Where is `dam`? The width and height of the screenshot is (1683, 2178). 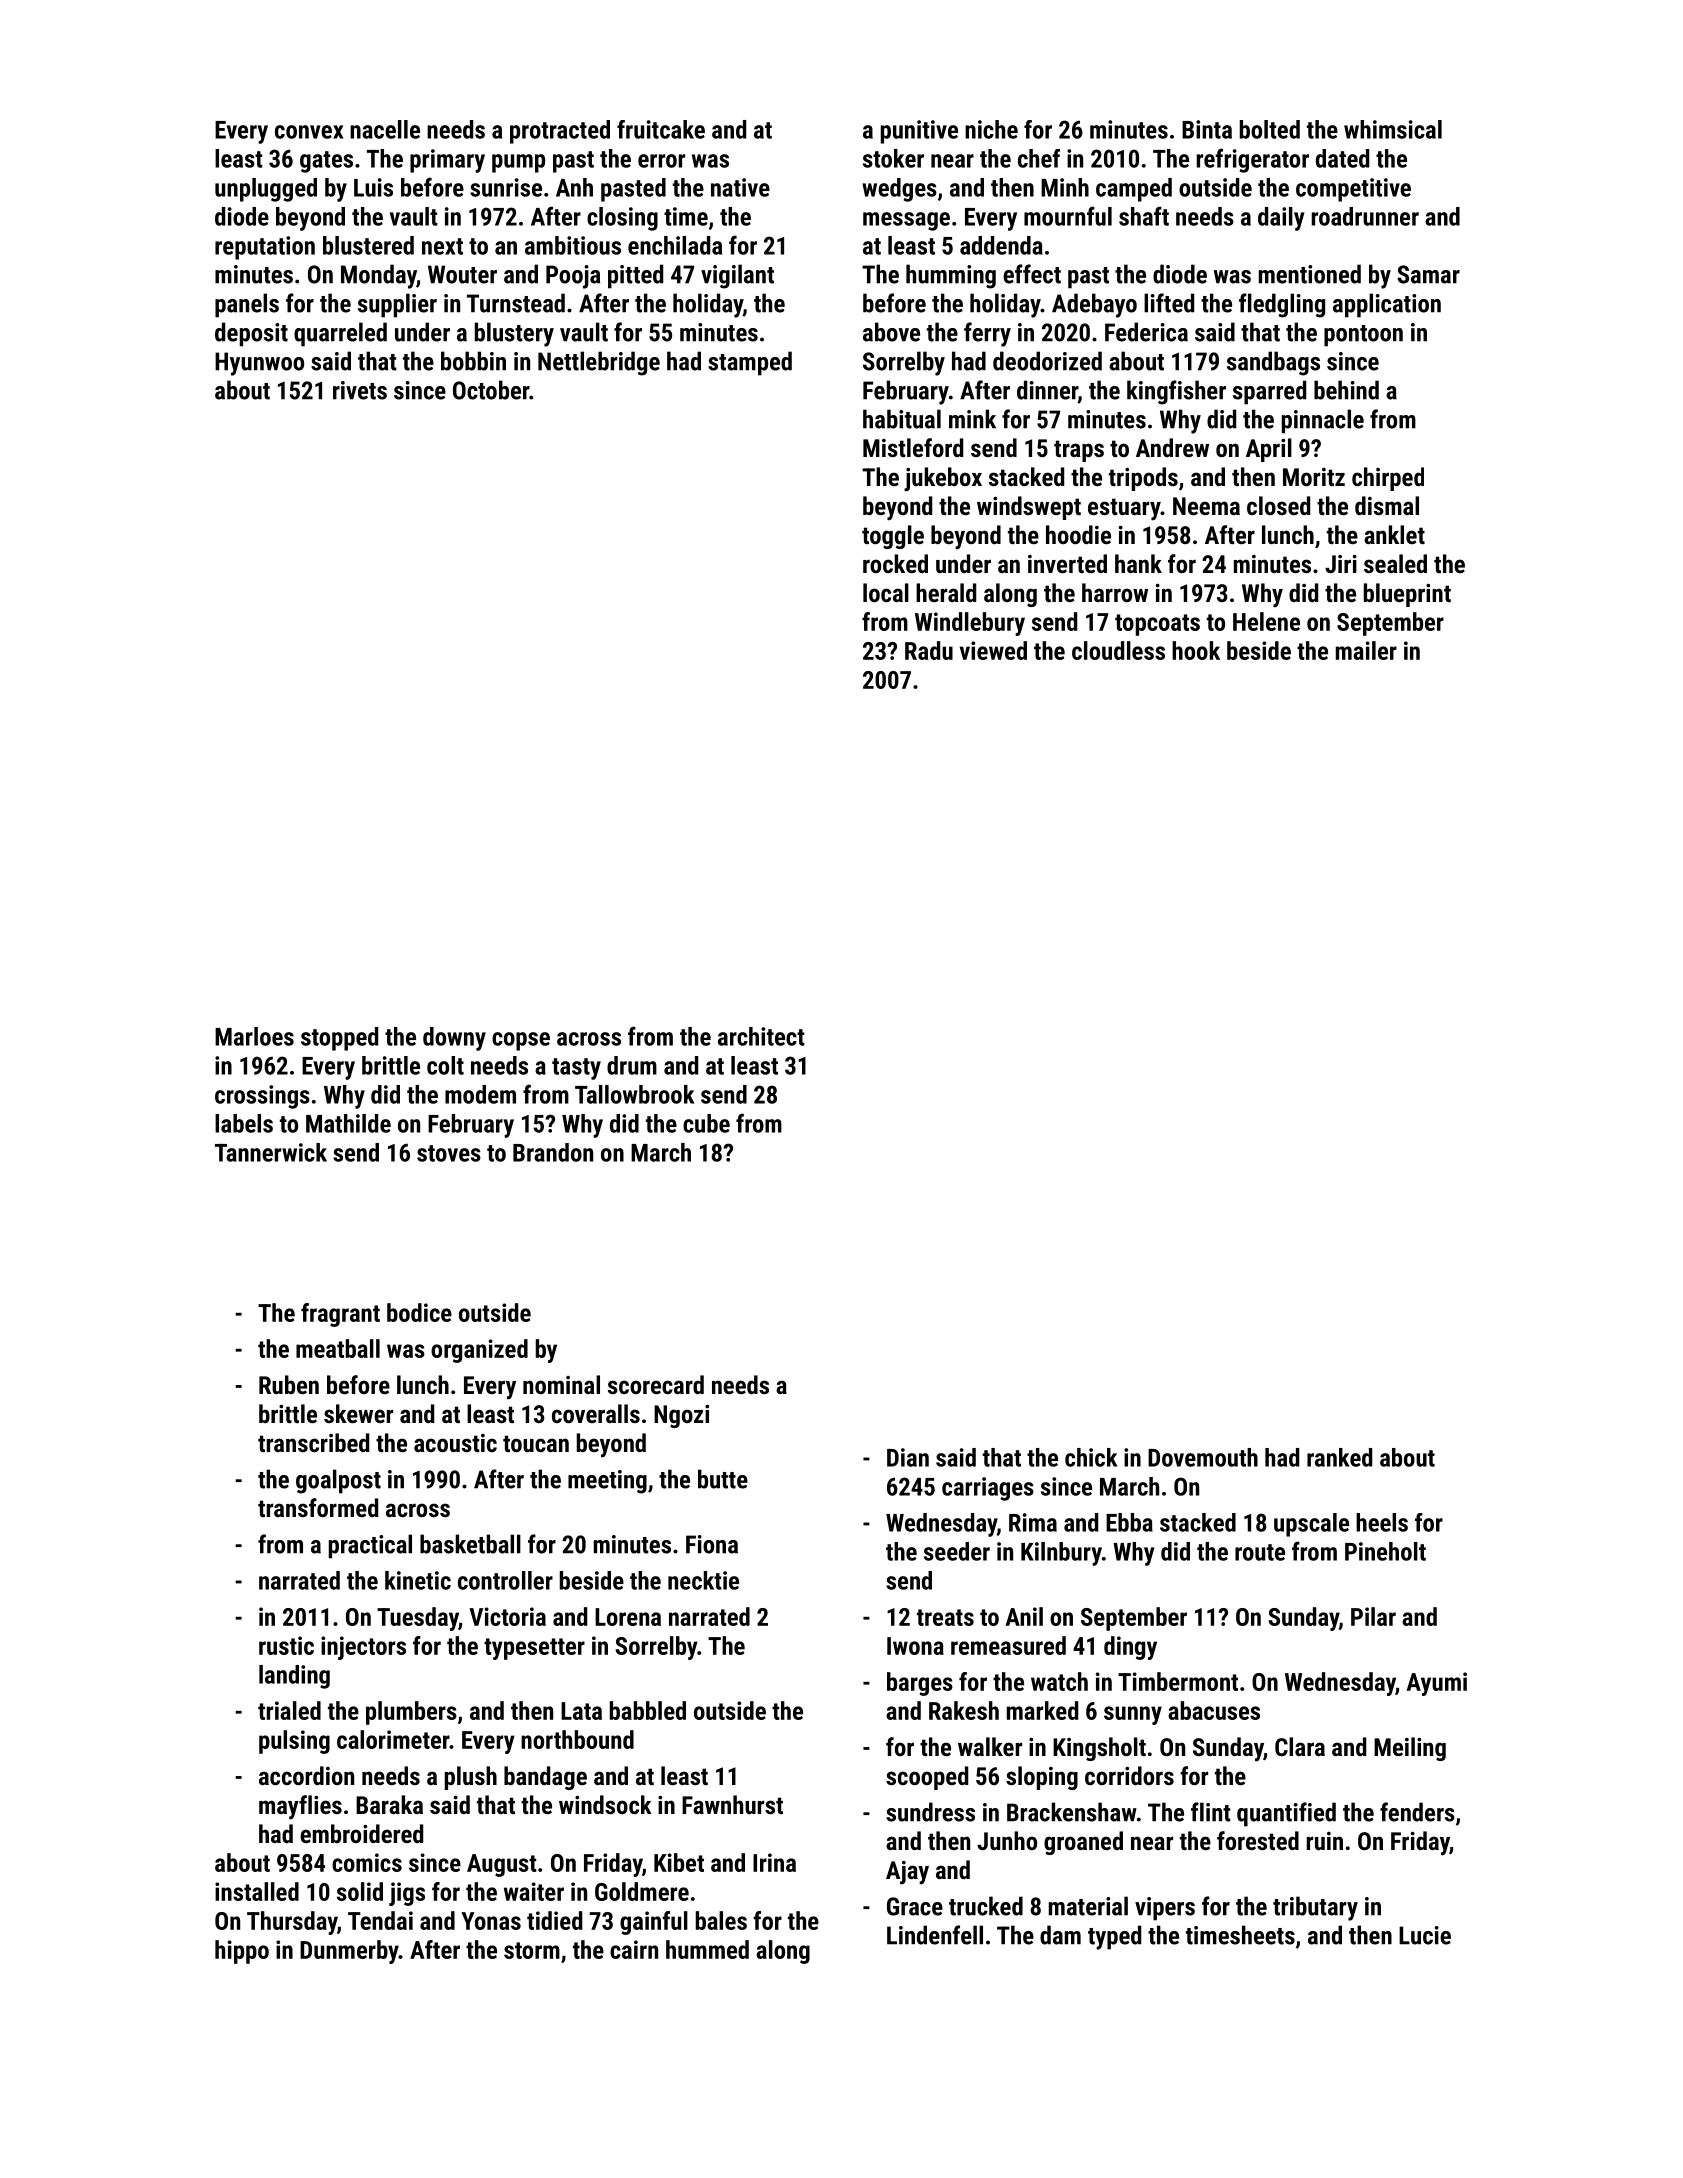 dam is located at coordinates (1060, 1935).
